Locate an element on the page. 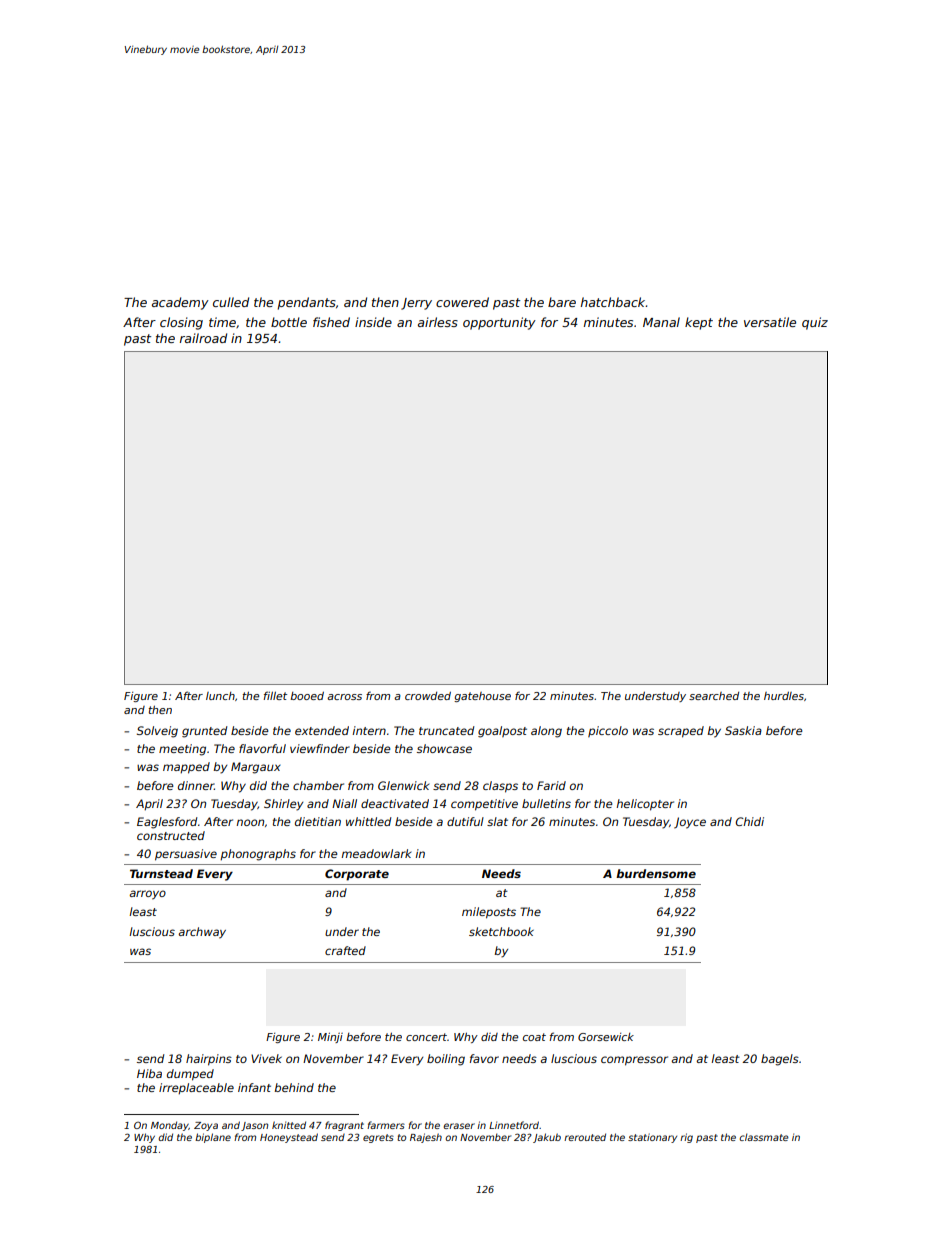  Honeystead is located at coordinates (289, 1138).
